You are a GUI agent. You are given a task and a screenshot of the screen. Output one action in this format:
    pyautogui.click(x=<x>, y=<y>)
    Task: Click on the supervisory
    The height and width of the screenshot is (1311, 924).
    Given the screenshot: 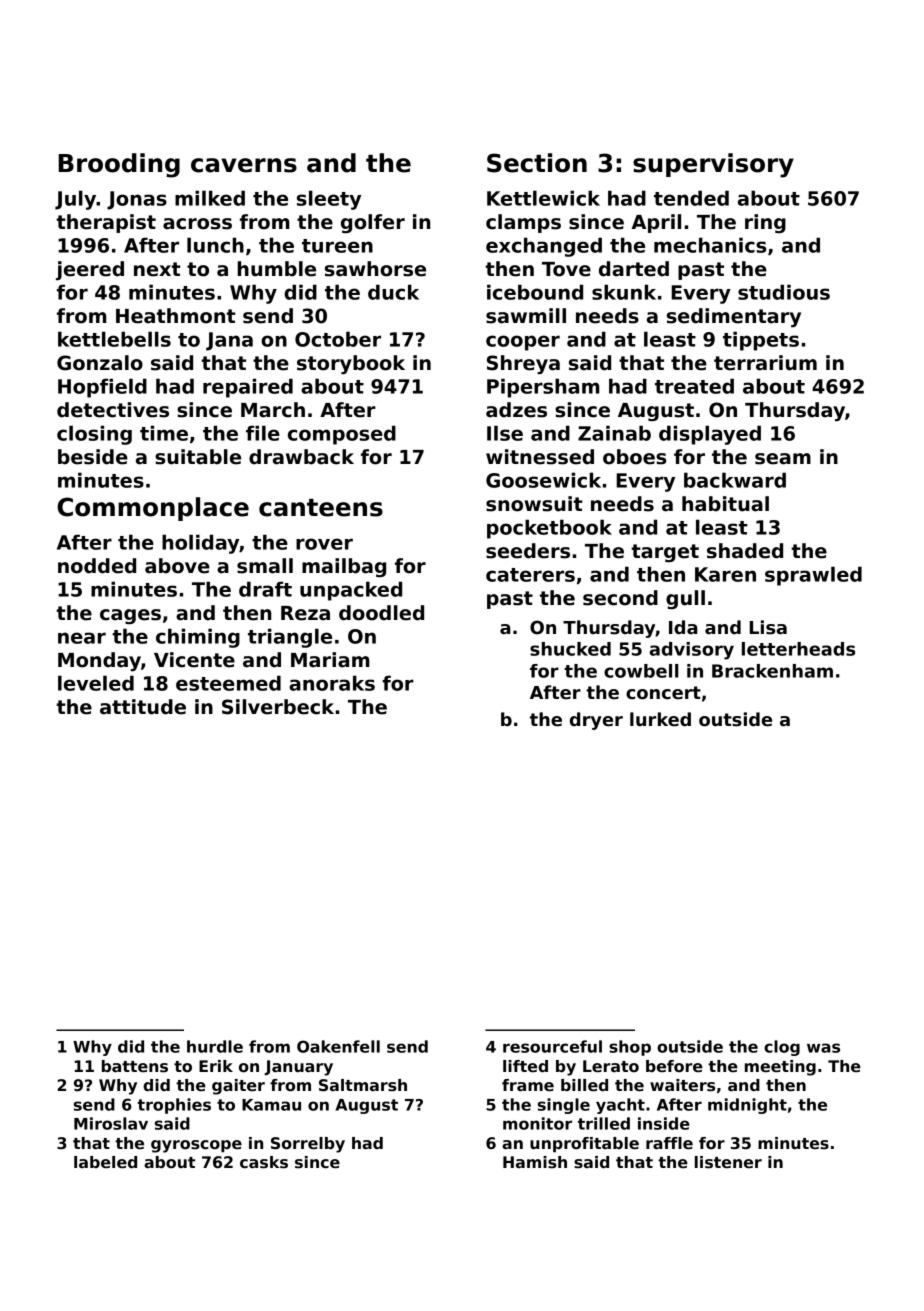 What is the action you would take?
    pyautogui.click(x=713, y=165)
